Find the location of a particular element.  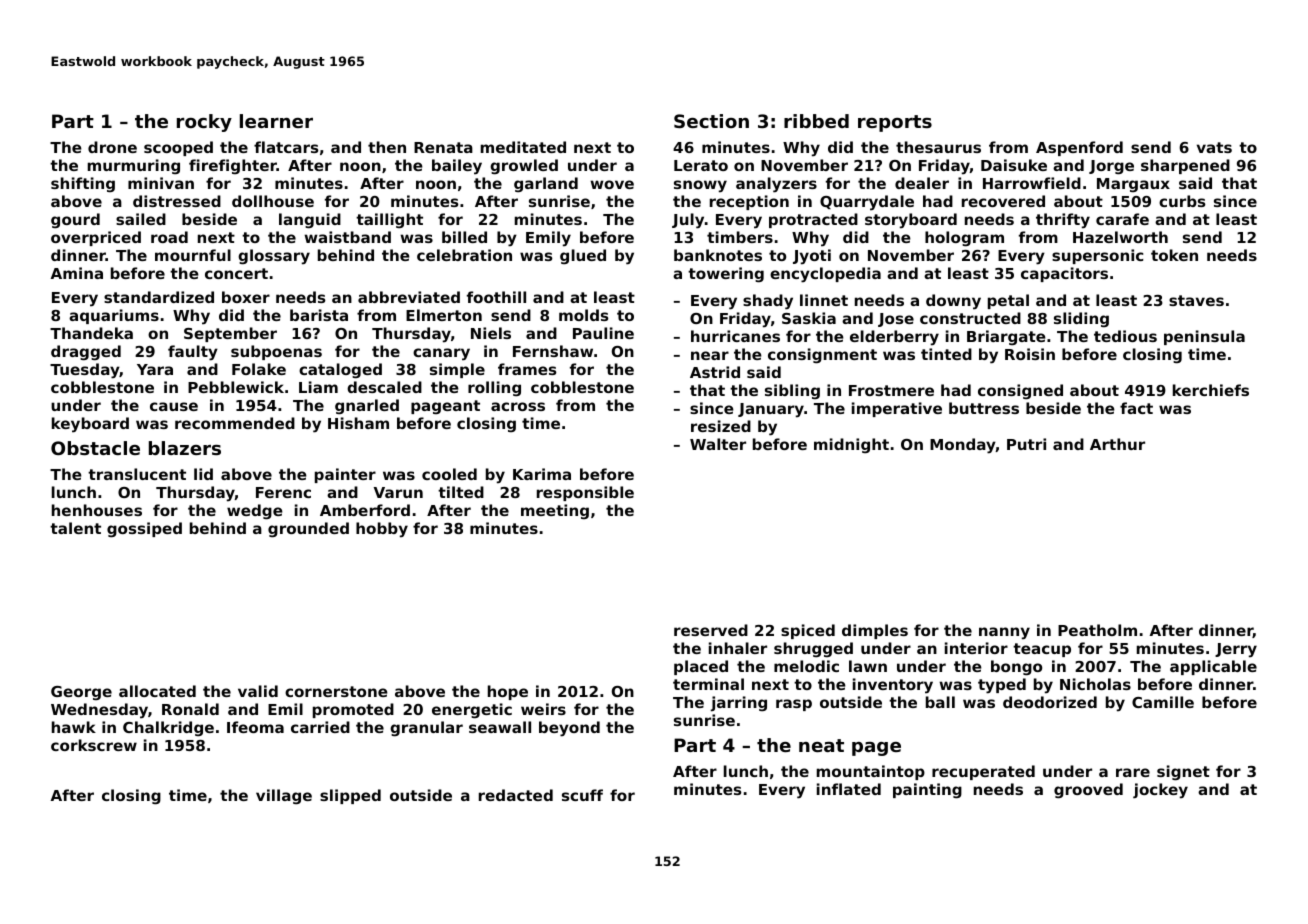

subpoenas is located at coordinates (276, 352).
